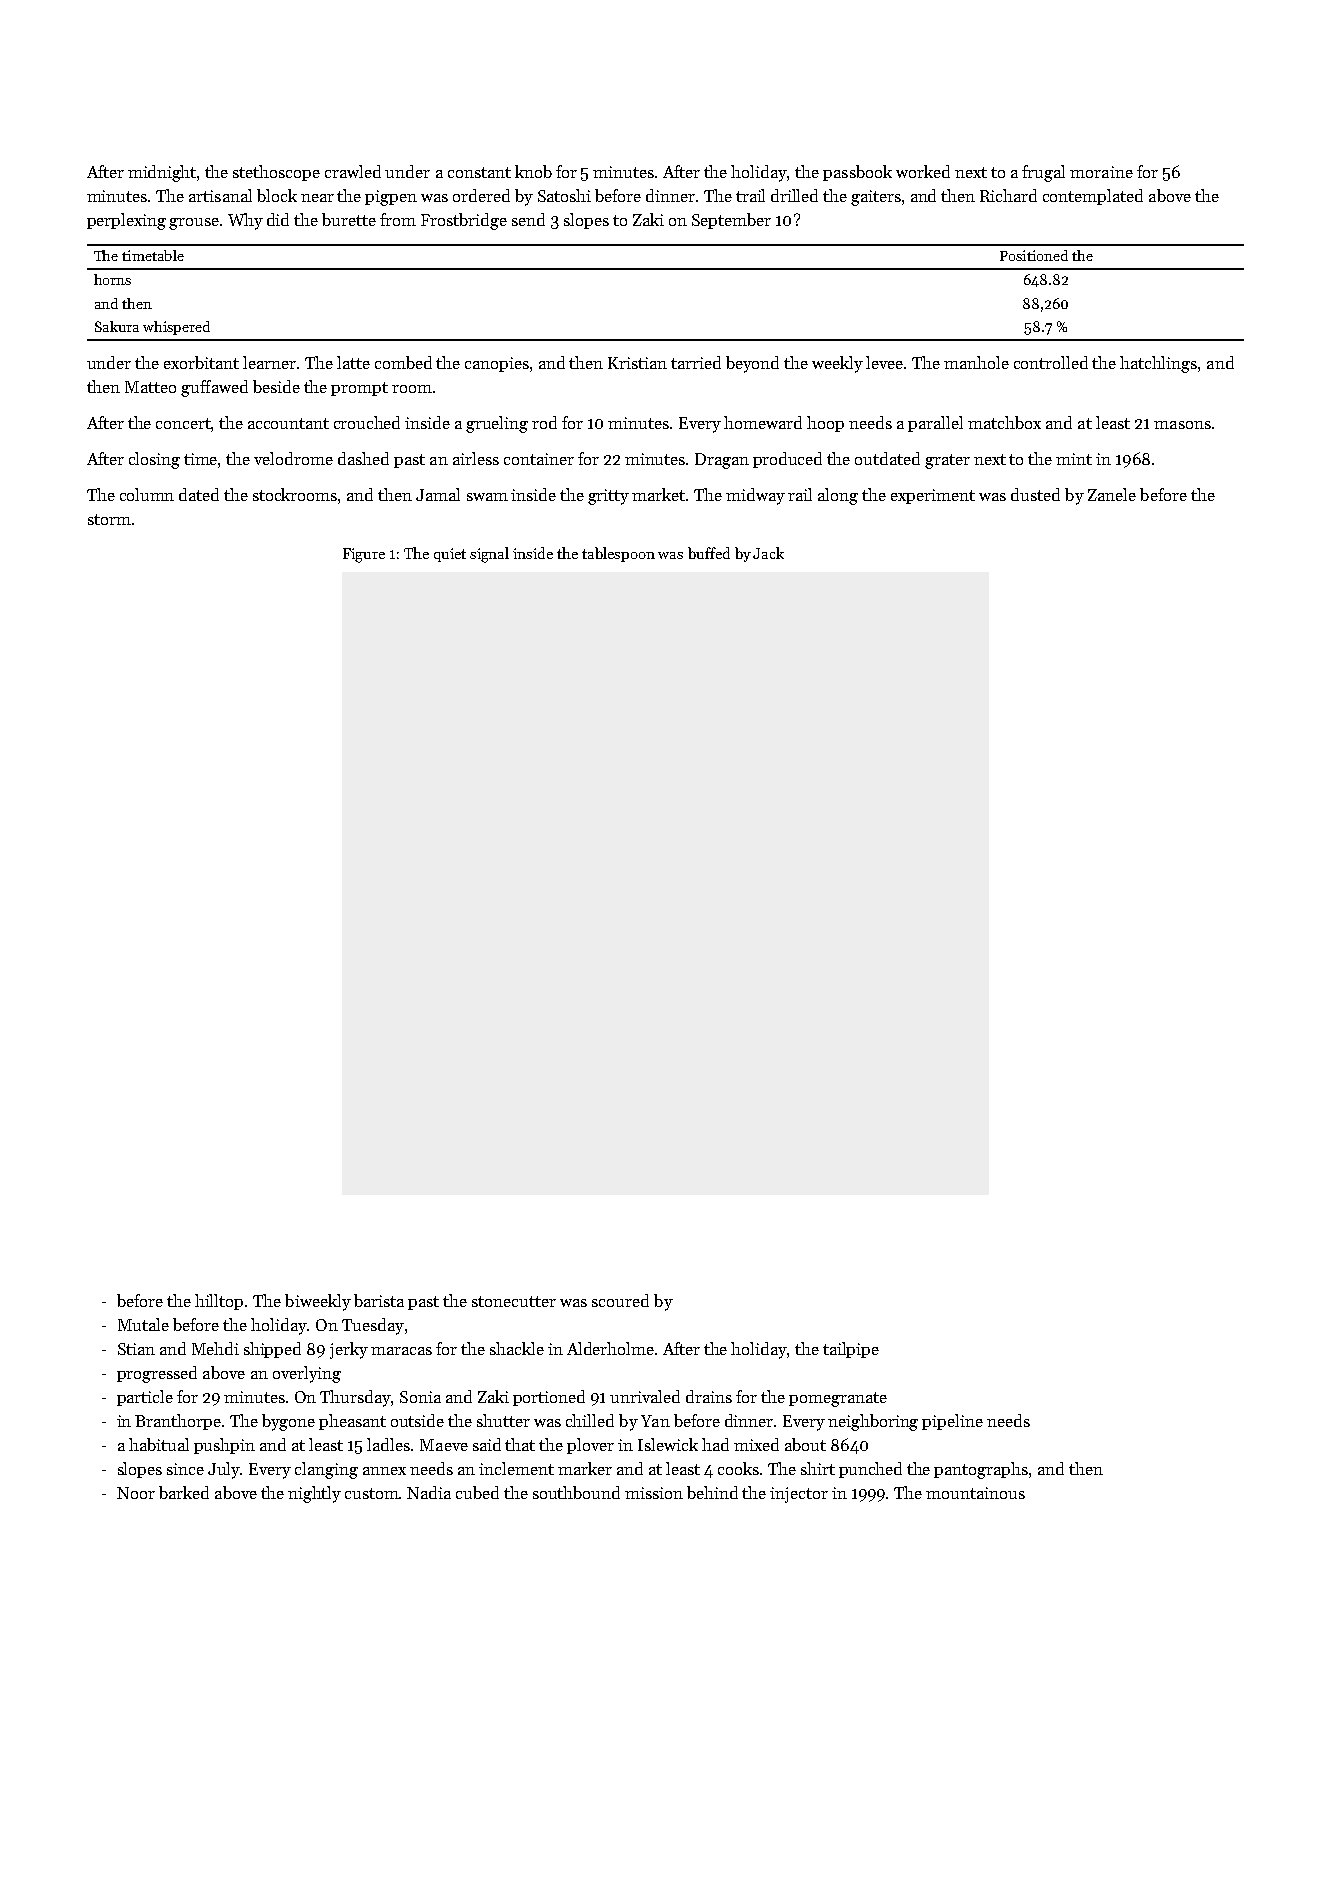 Image resolution: width=1331 pixels, height=1882 pixels. I want to click on gaiters, so click(876, 198).
